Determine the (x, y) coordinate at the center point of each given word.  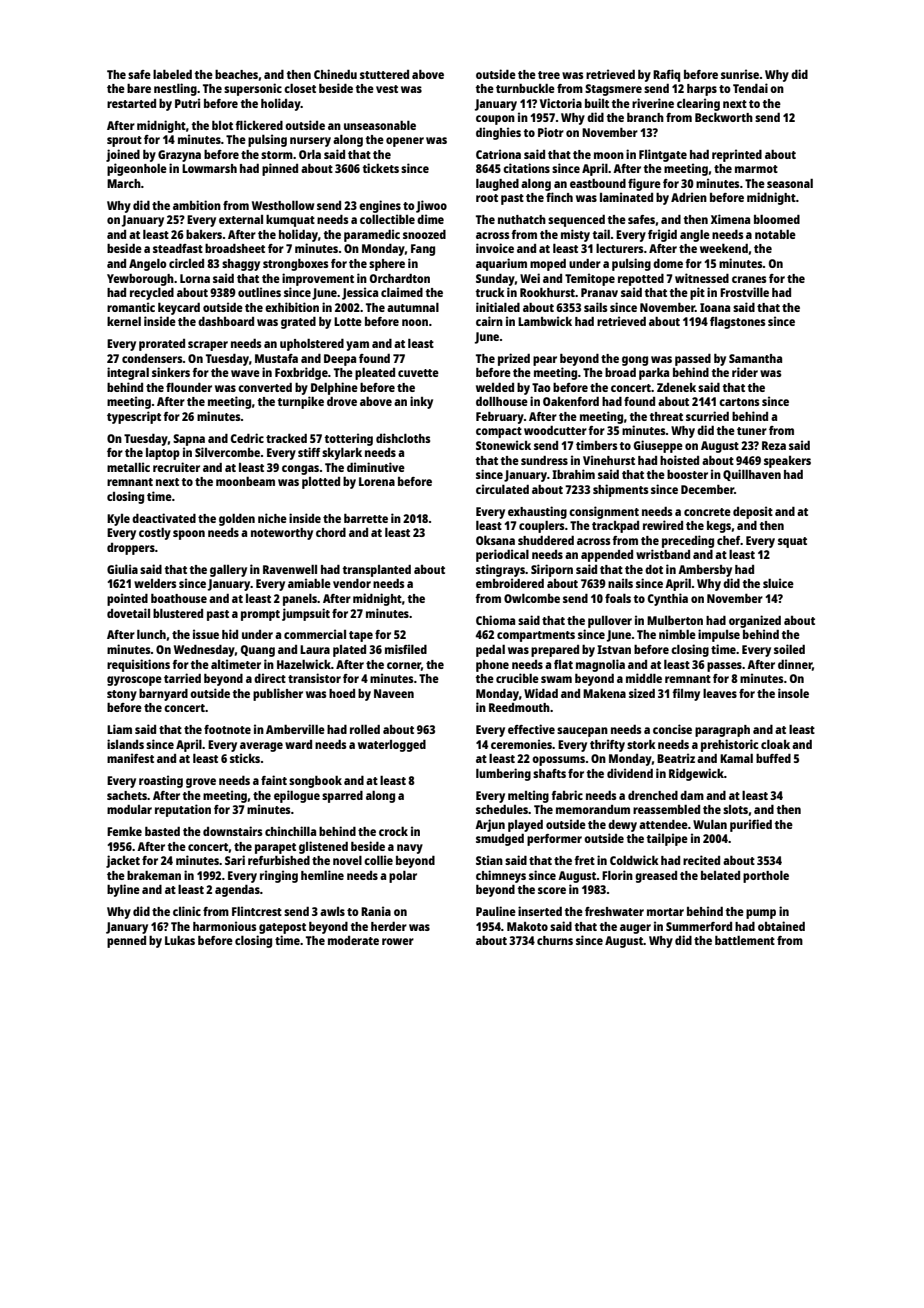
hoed (342, 693)
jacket (123, 861)
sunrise (740, 74)
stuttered (384, 74)
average (261, 747)
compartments (536, 636)
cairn (489, 321)
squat (792, 542)
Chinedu (335, 74)
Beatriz (676, 758)
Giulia (122, 569)
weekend (724, 248)
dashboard (226, 321)
